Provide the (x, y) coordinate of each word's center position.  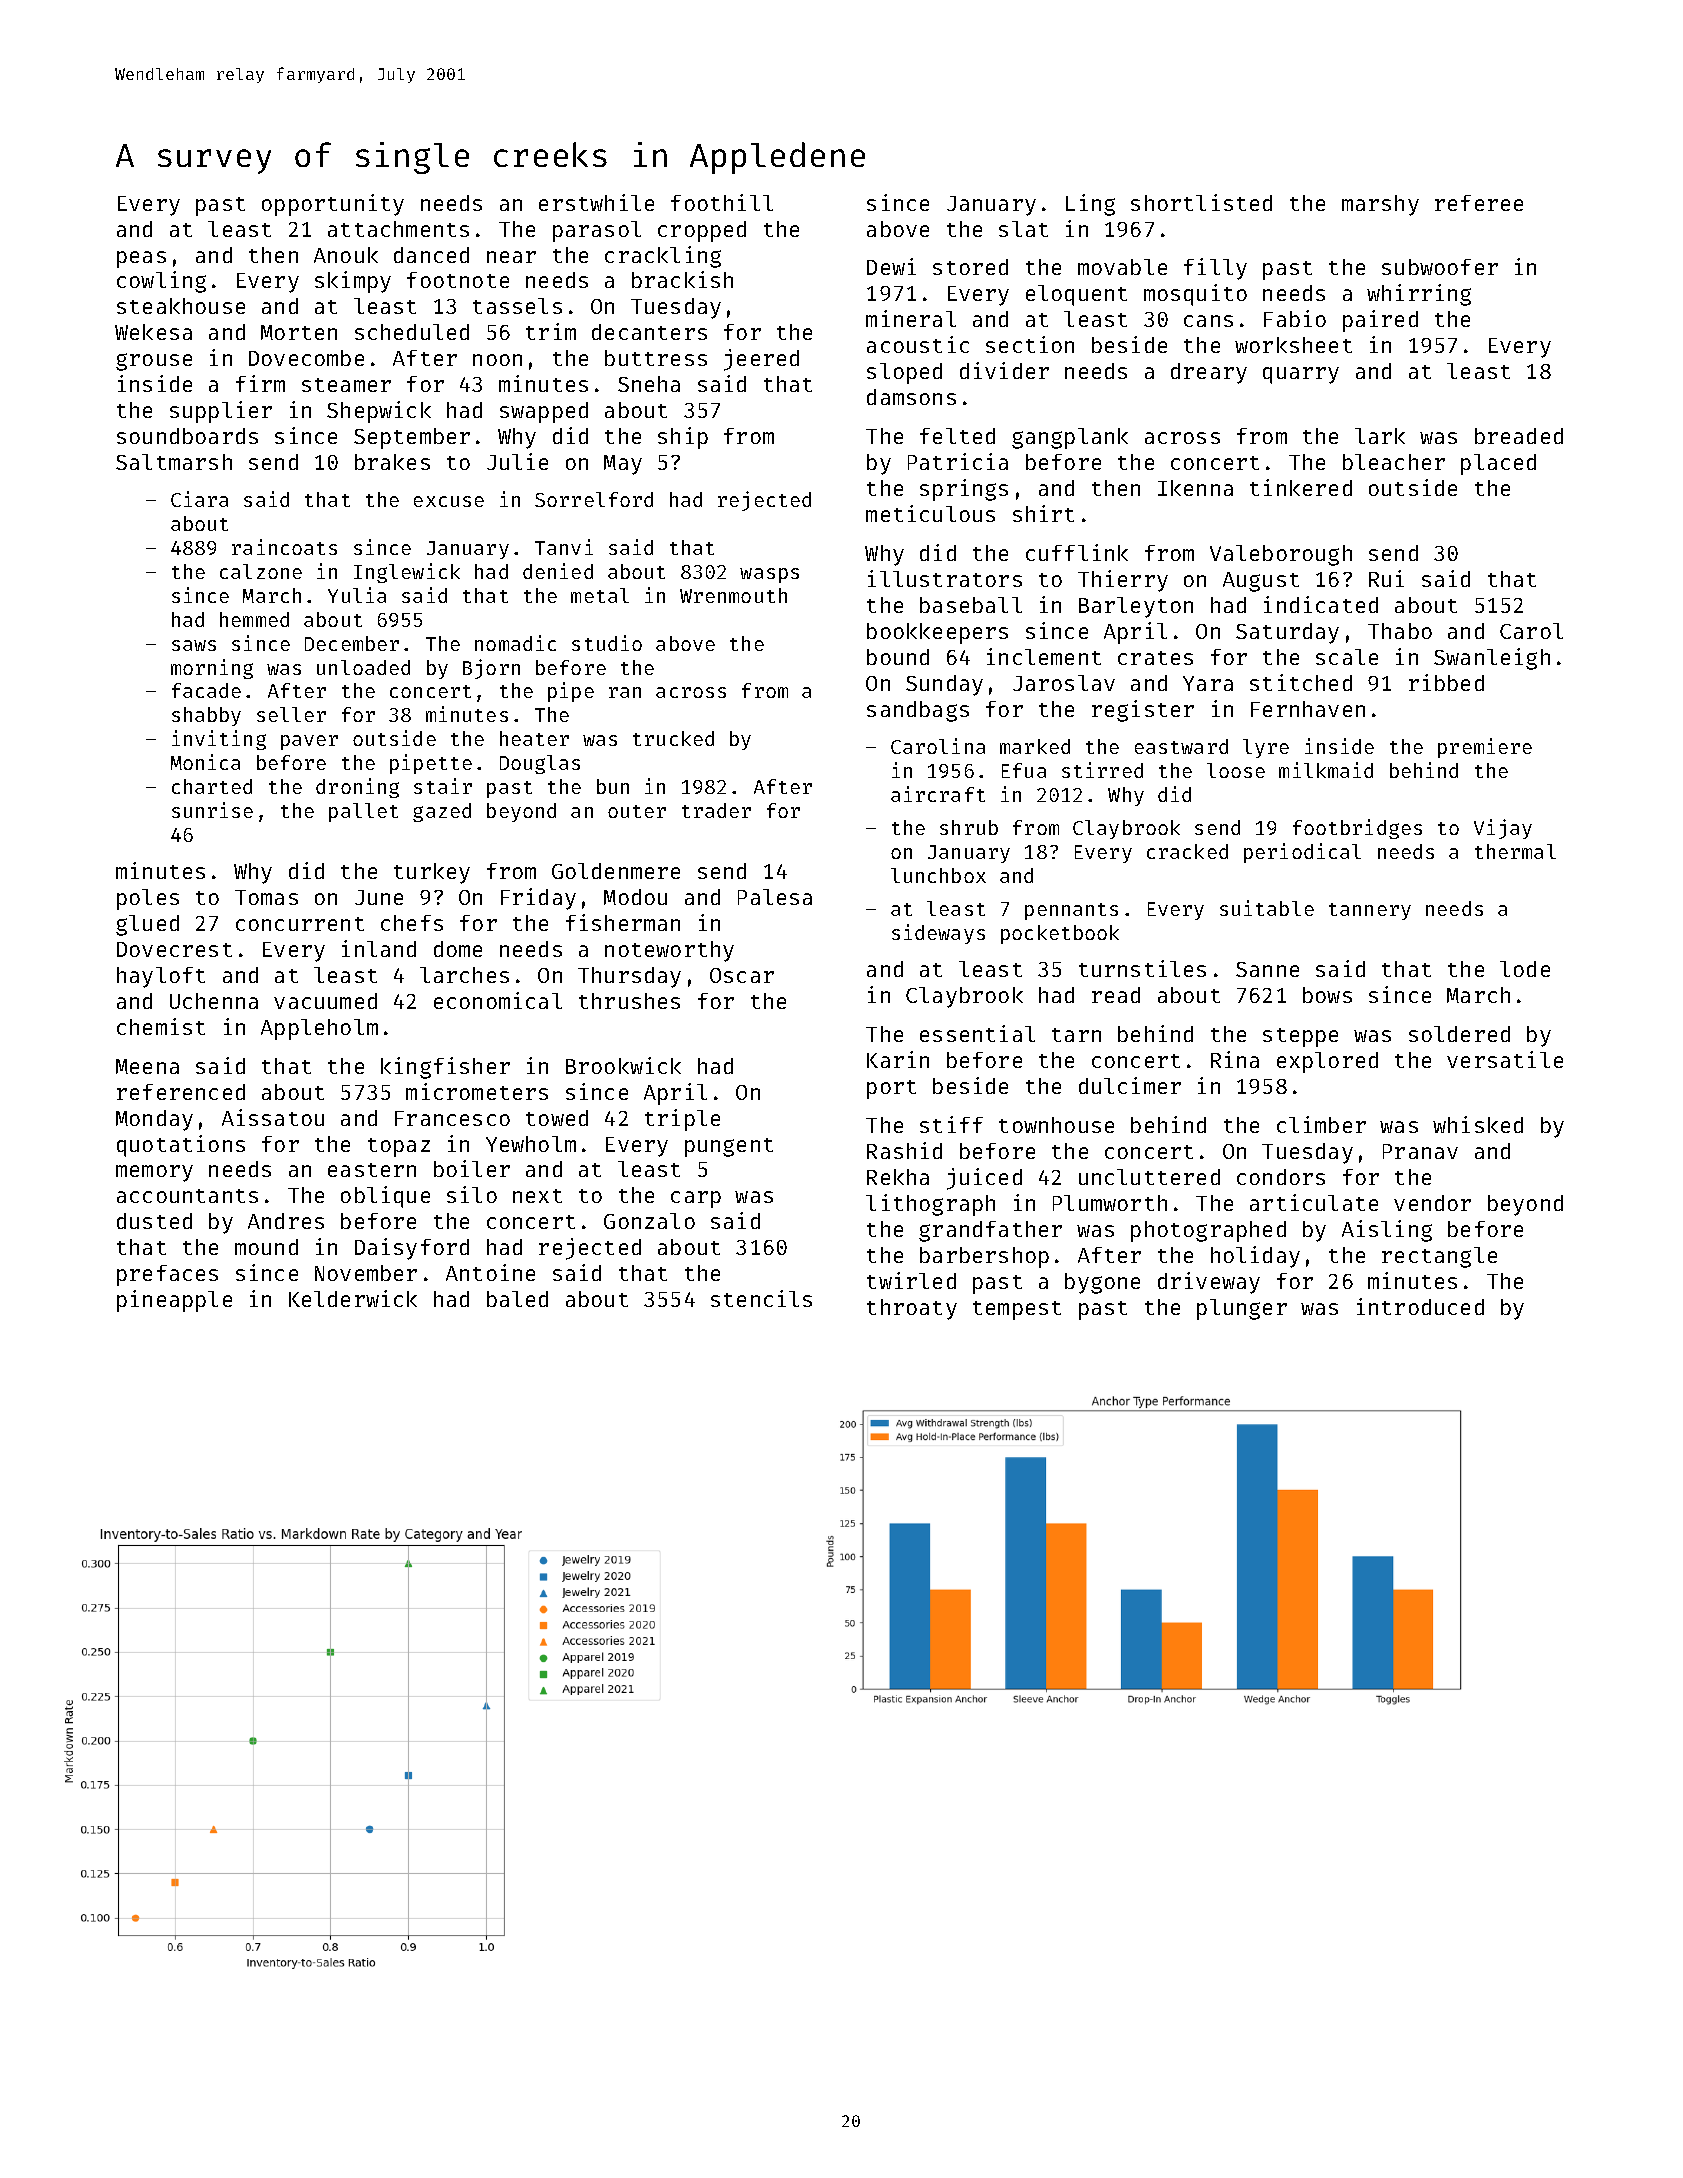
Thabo (1400, 631)
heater (534, 738)
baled (517, 1299)
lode (1525, 969)
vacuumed (325, 1001)
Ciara (199, 499)
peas (141, 259)
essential (977, 1033)
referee (1479, 203)
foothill (722, 202)
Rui (1386, 578)
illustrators (945, 578)
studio (607, 643)
